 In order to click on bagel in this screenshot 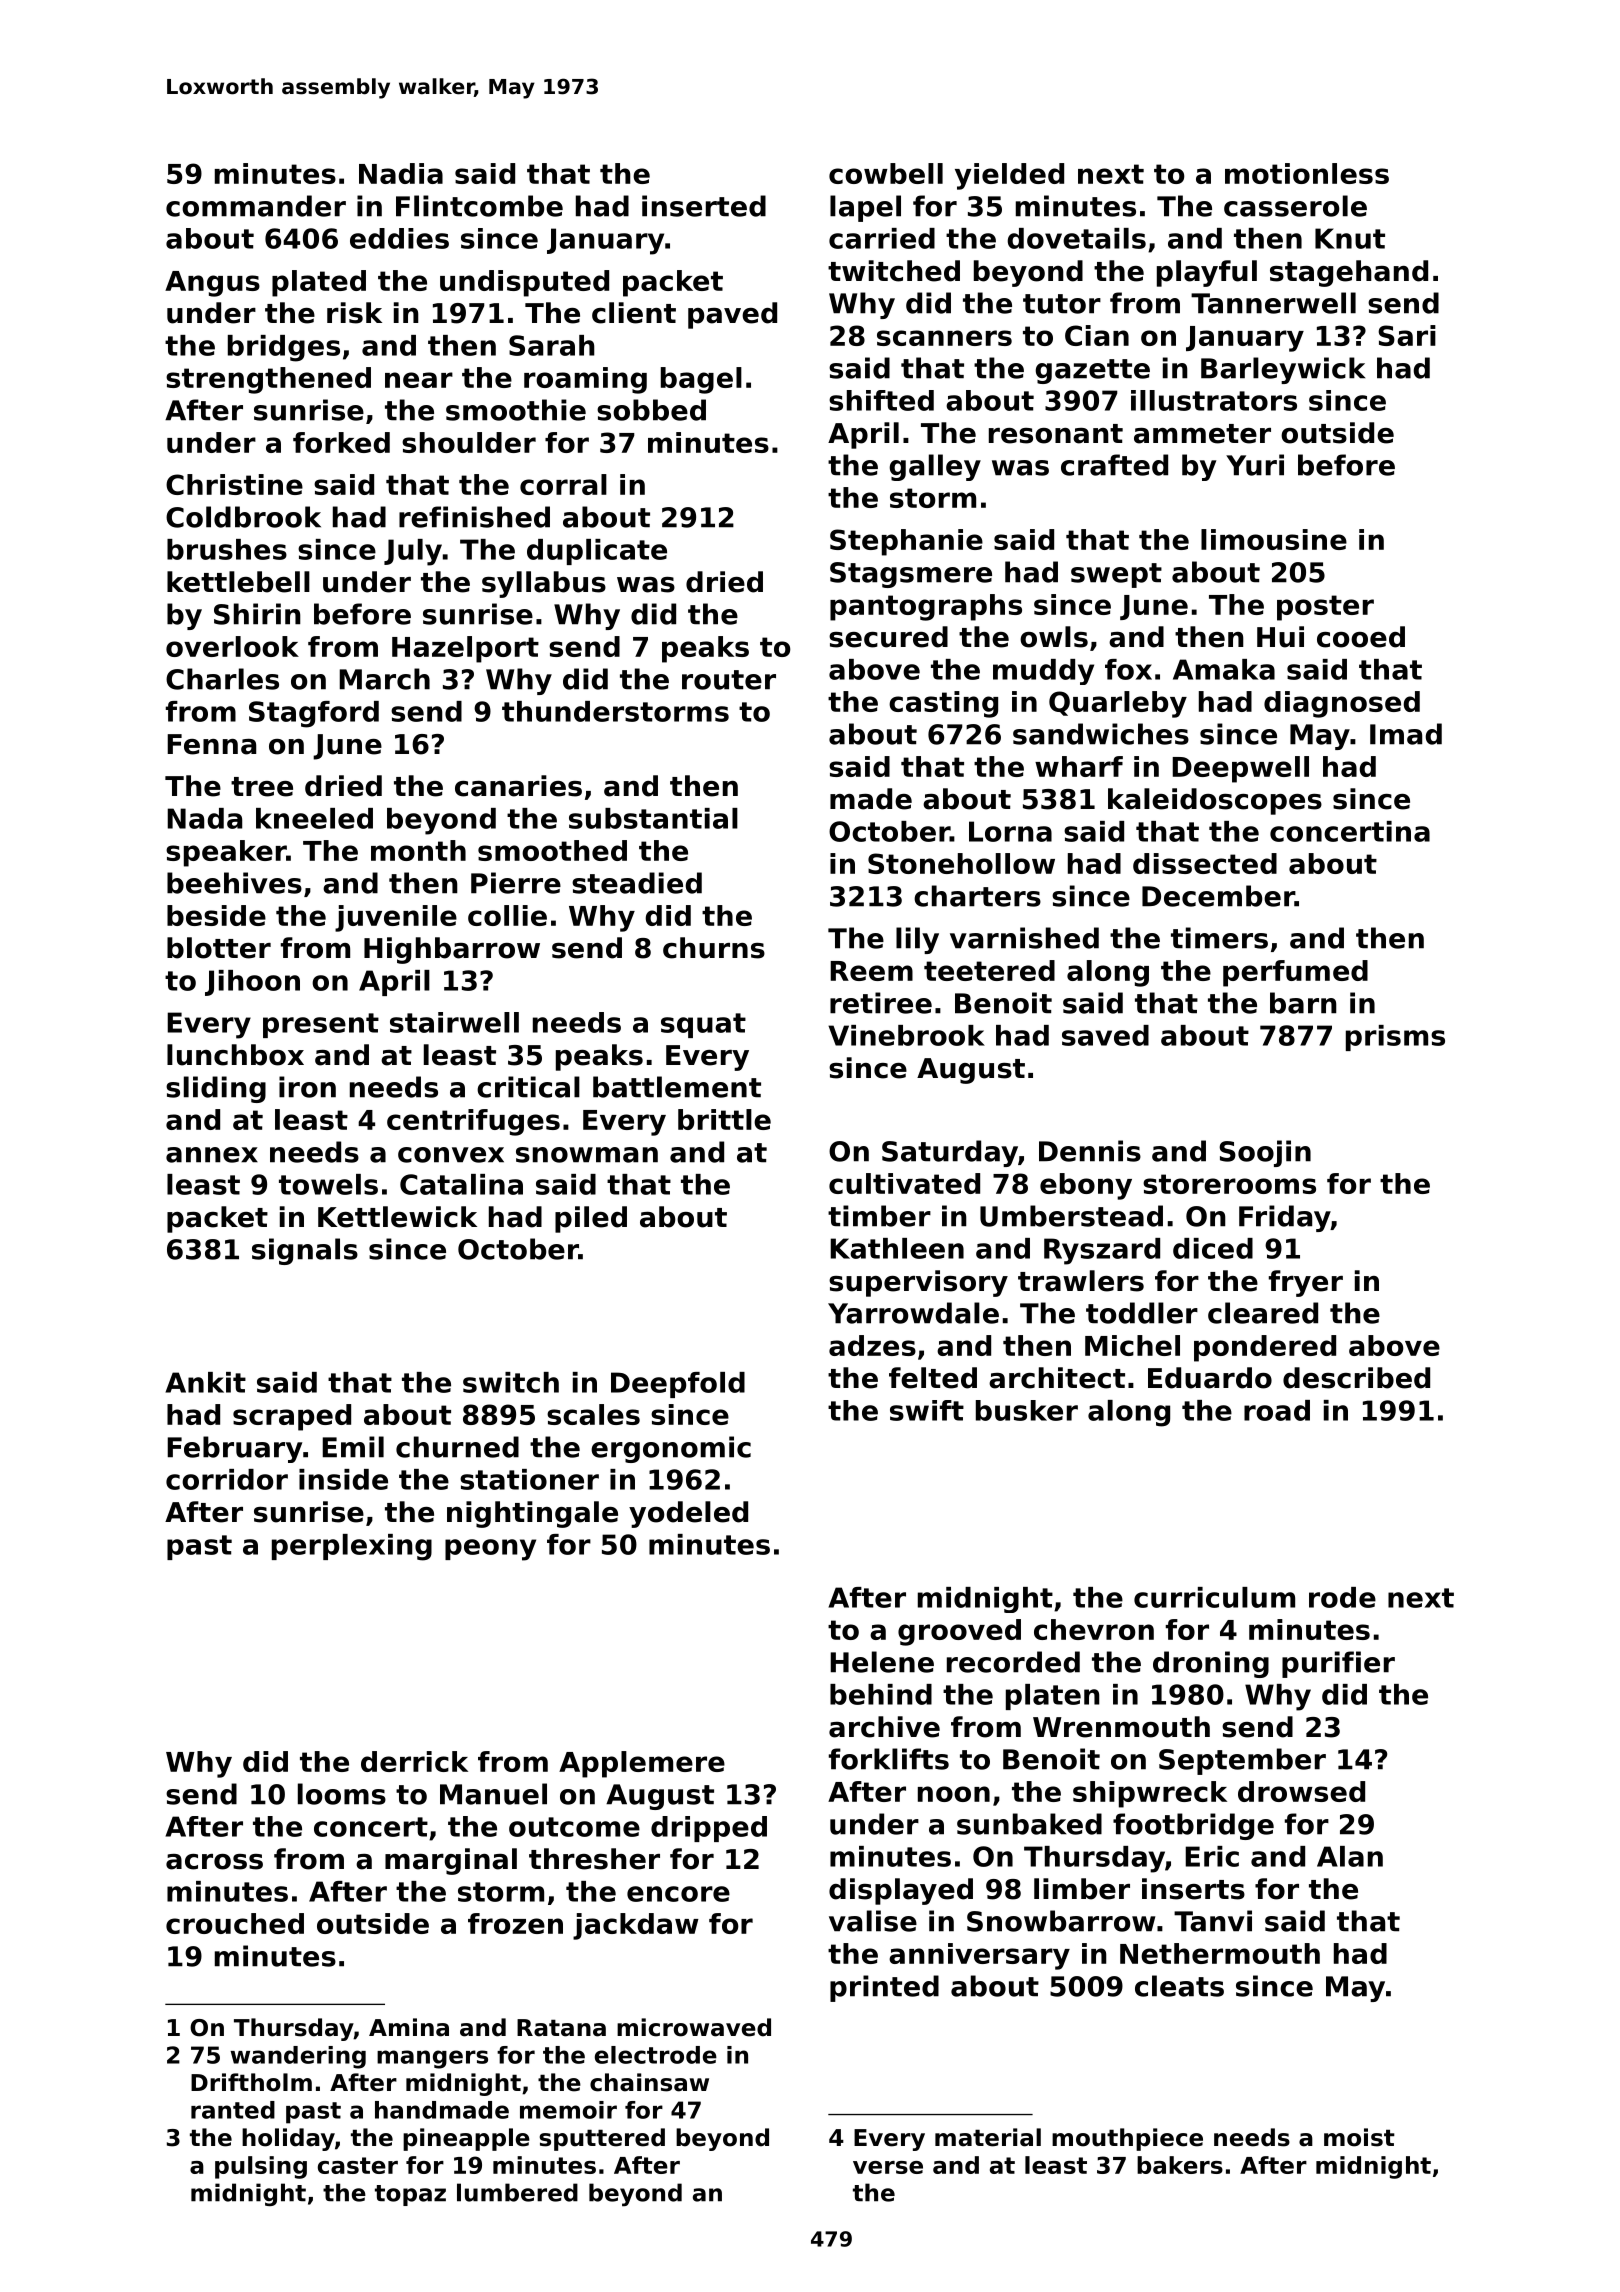, I will do `click(701, 380)`.
